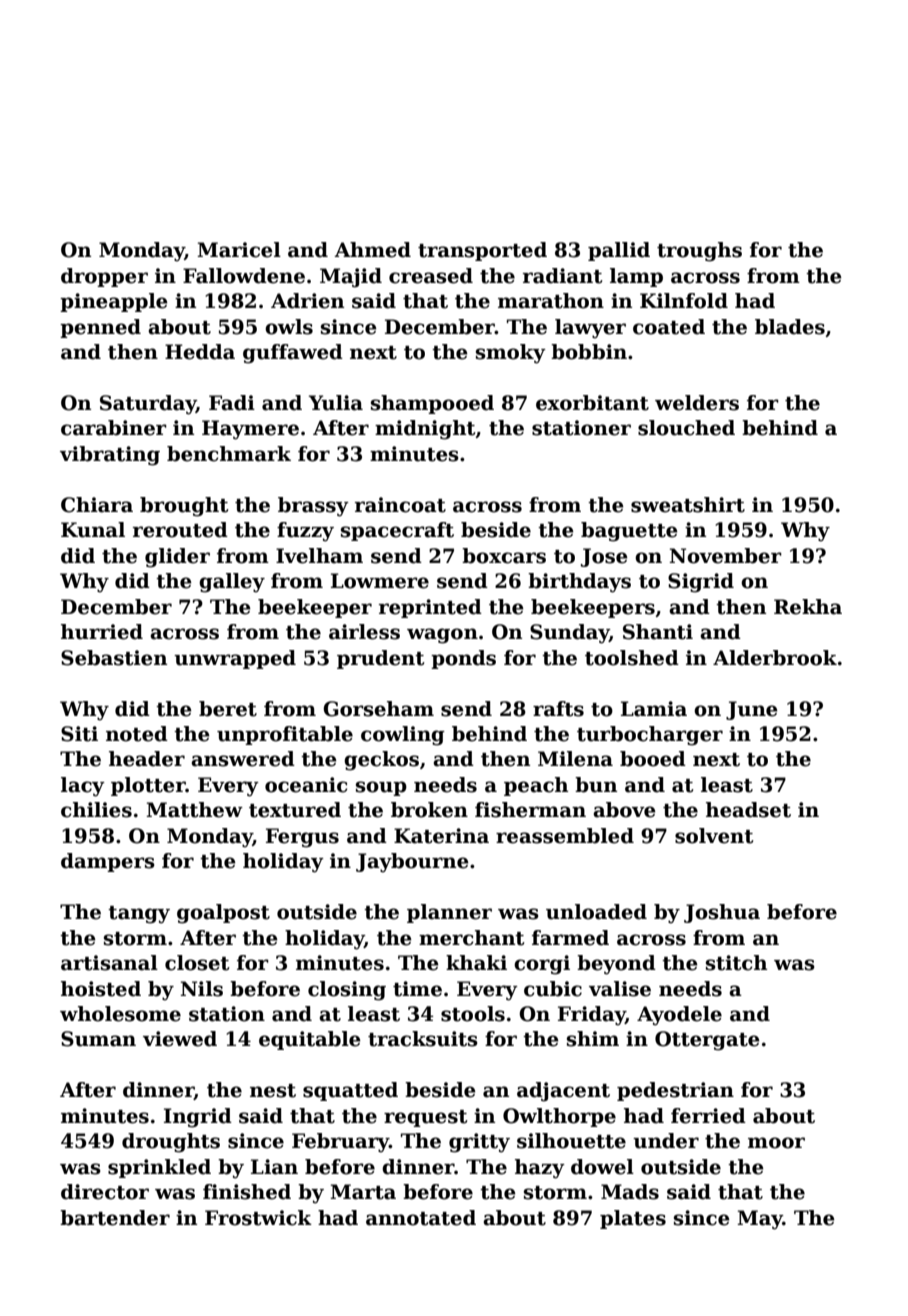 This screenshot has height=1316, width=908. What do you see at coordinates (83, 787) in the screenshot?
I see `lacy` at bounding box center [83, 787].
